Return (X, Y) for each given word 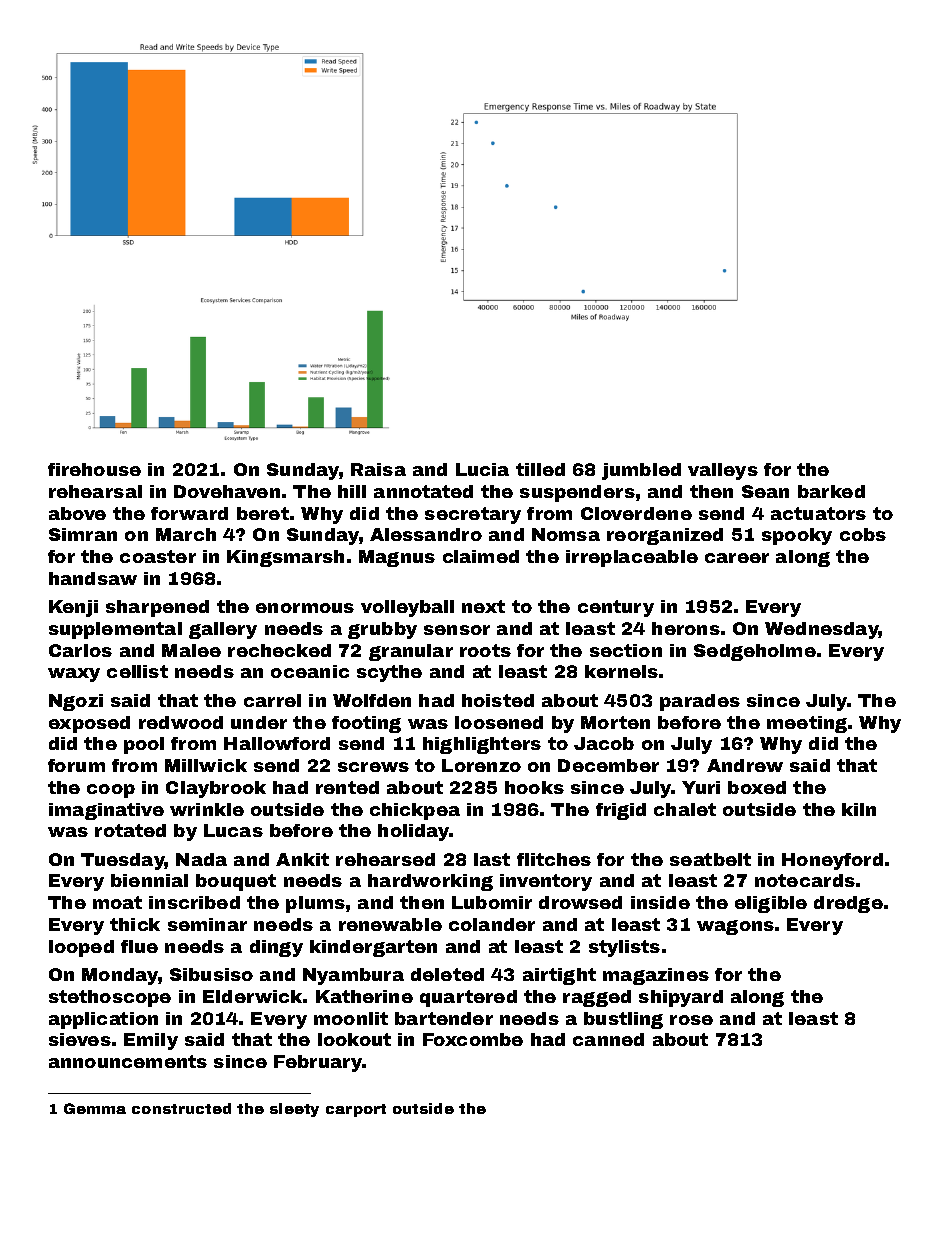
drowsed (580, 902)
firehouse (94, 469)
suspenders (577, 493)
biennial (149, 880)
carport (356, 1110)
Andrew (745, 765)
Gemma (95, 1108)
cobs (863, 534)
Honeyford (832, 861)
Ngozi (76, 702)
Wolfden (372, 700)
